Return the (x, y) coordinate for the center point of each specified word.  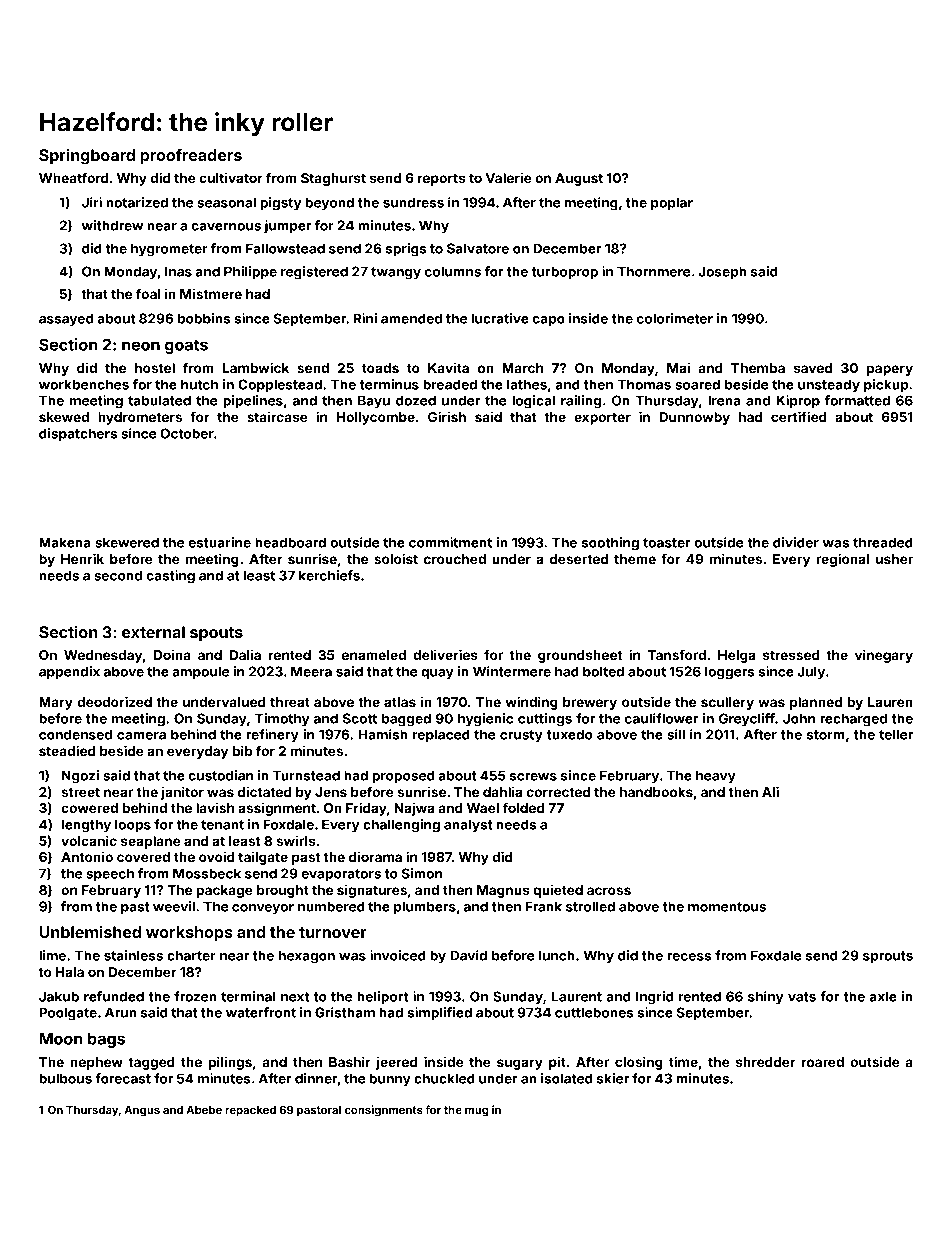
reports (442, 180)
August (579, 179)
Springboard (87, 157)
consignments (384, 1111)
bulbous (65, 1078)
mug (477, 1112)
